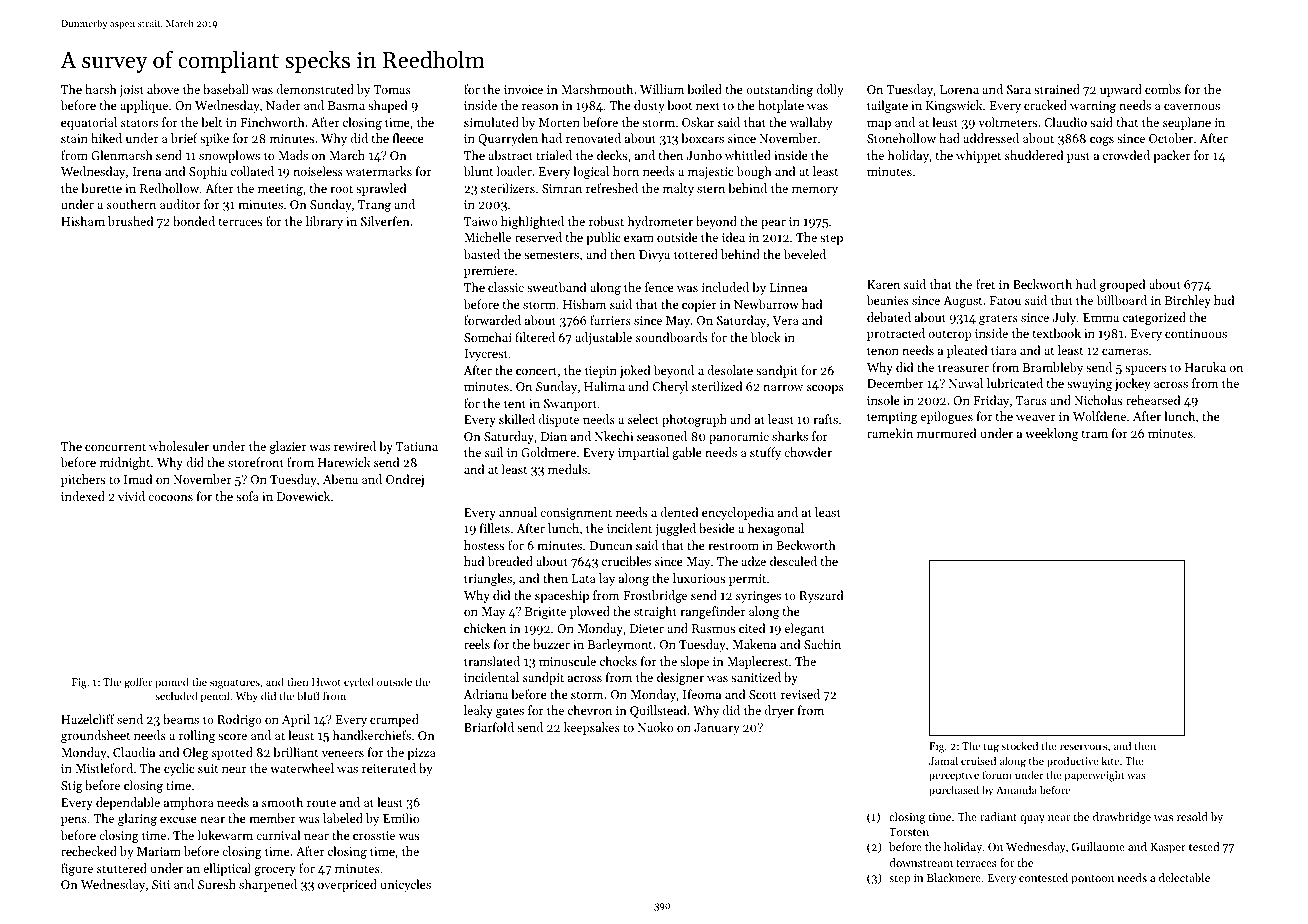  What do you see at coordinates (830, 90) in the document?
I see `dolly` at bounding box center [830, 90].
